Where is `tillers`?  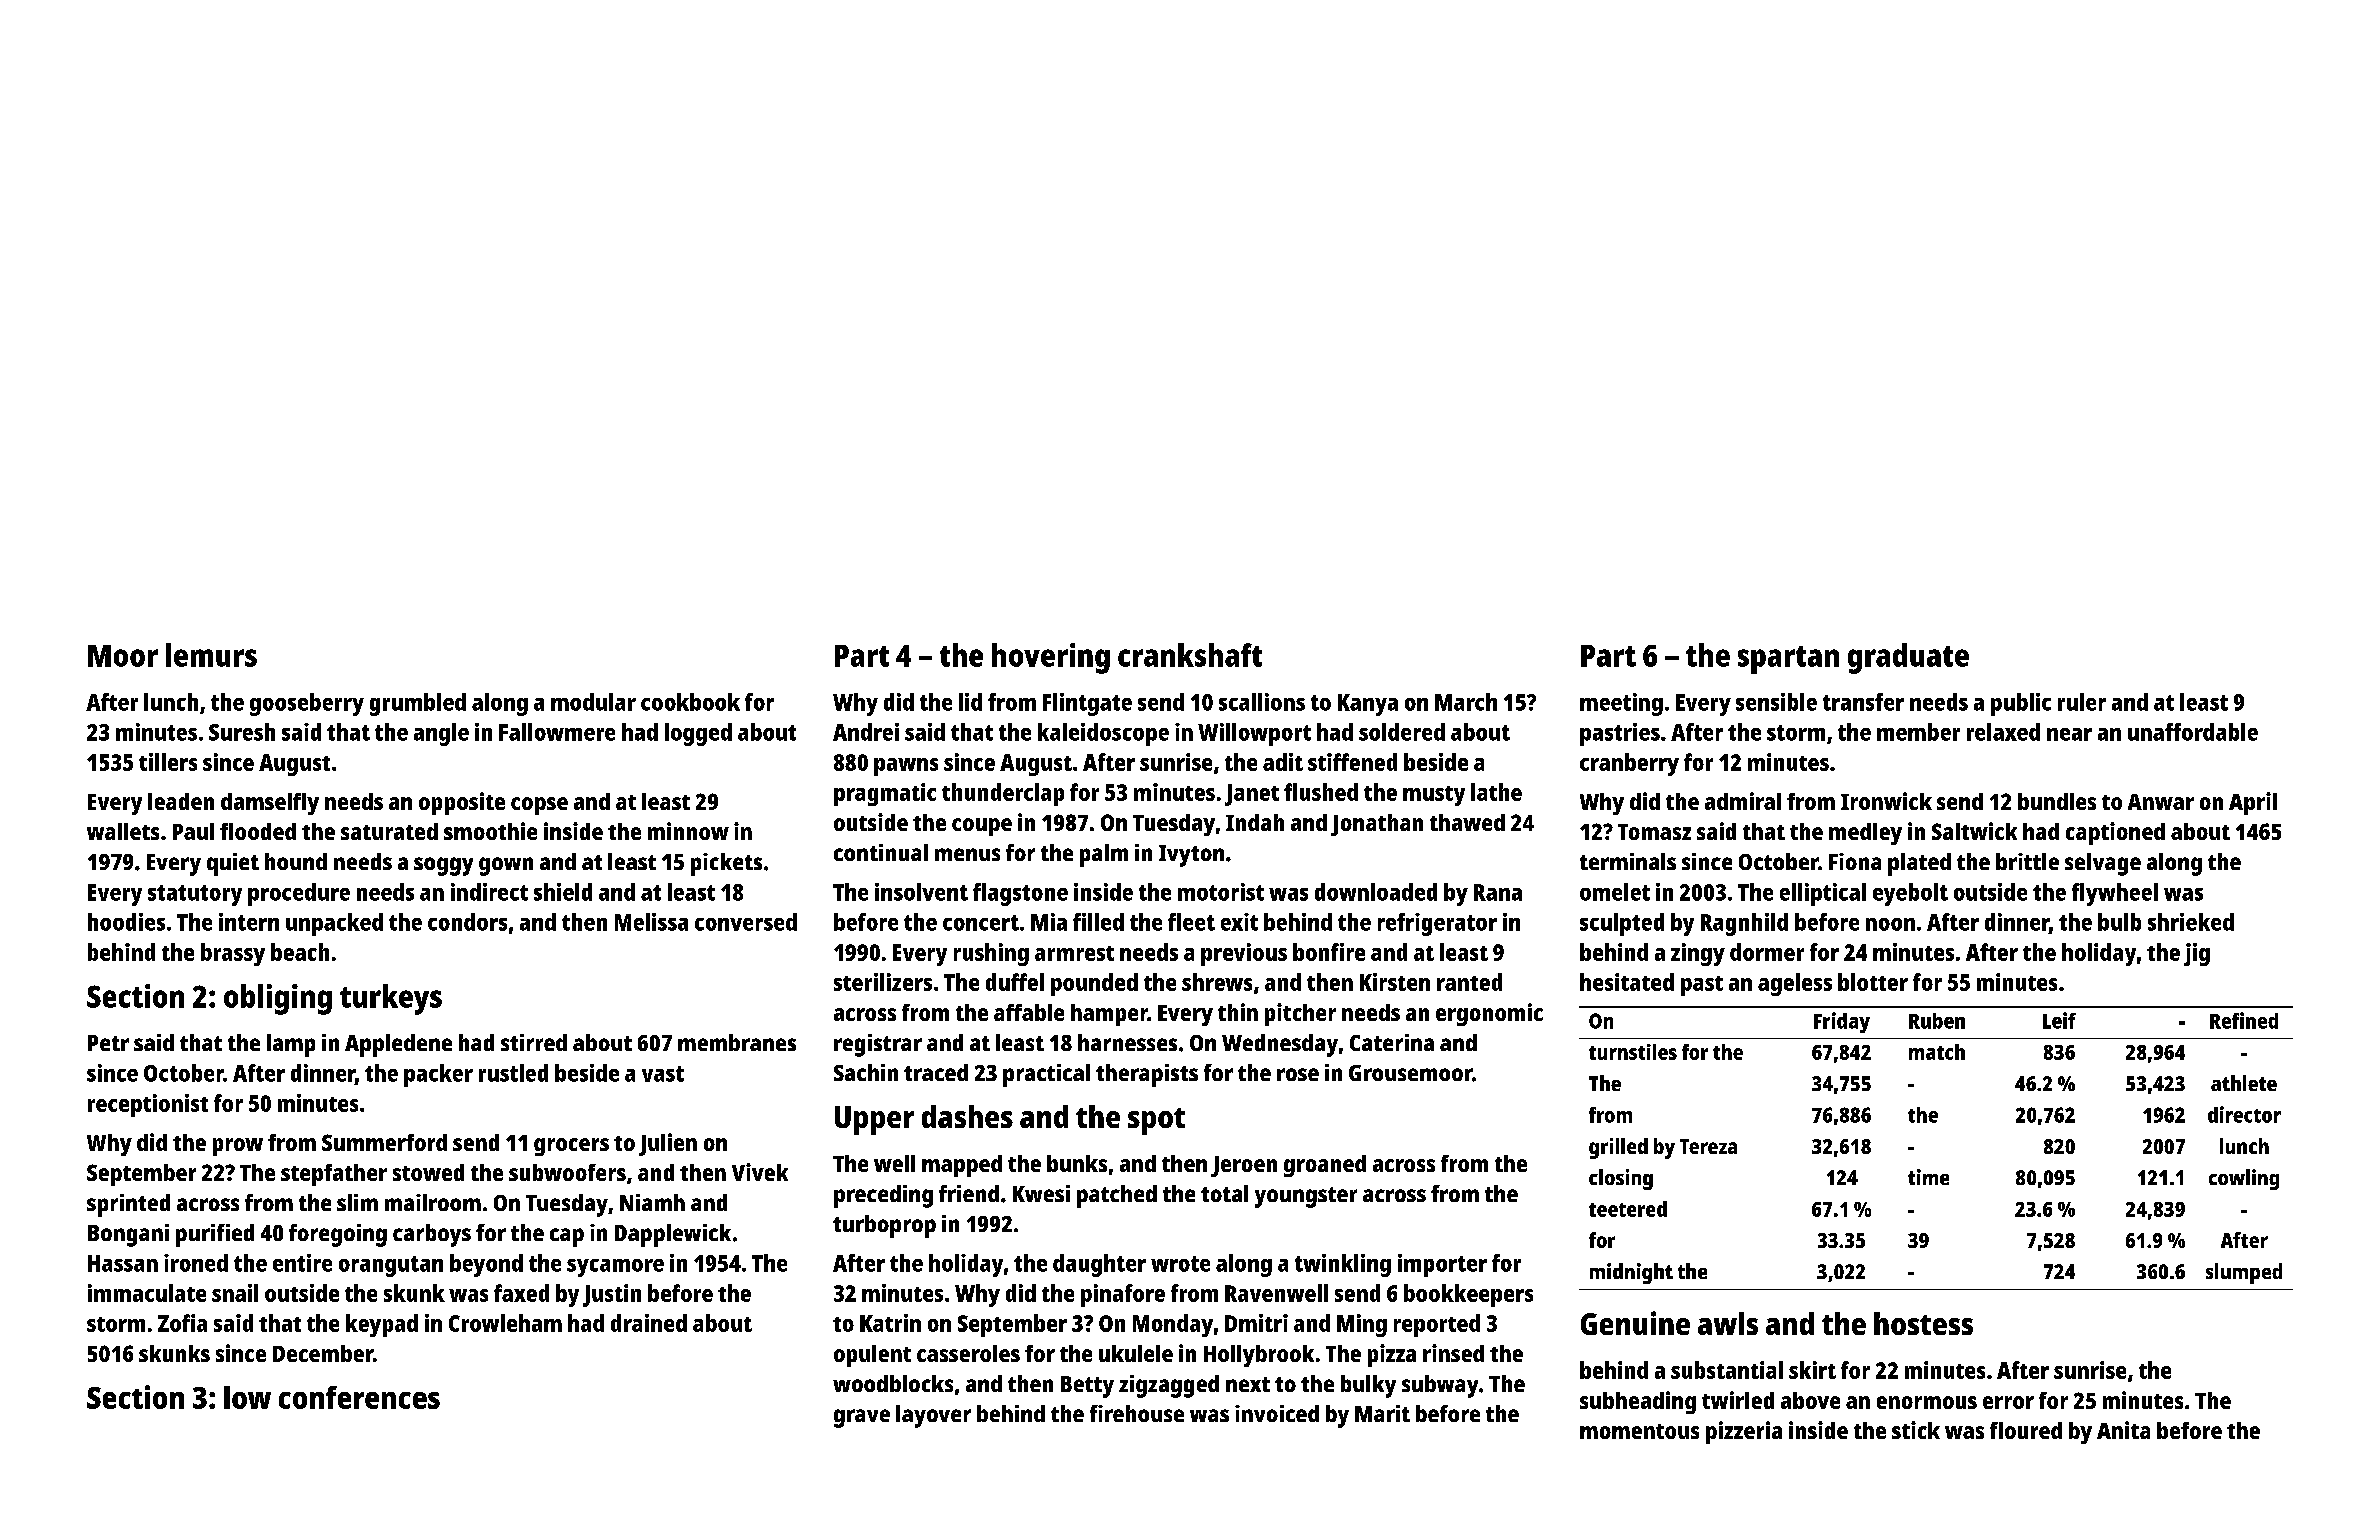 tillers is located at coordinates (168, 762).
